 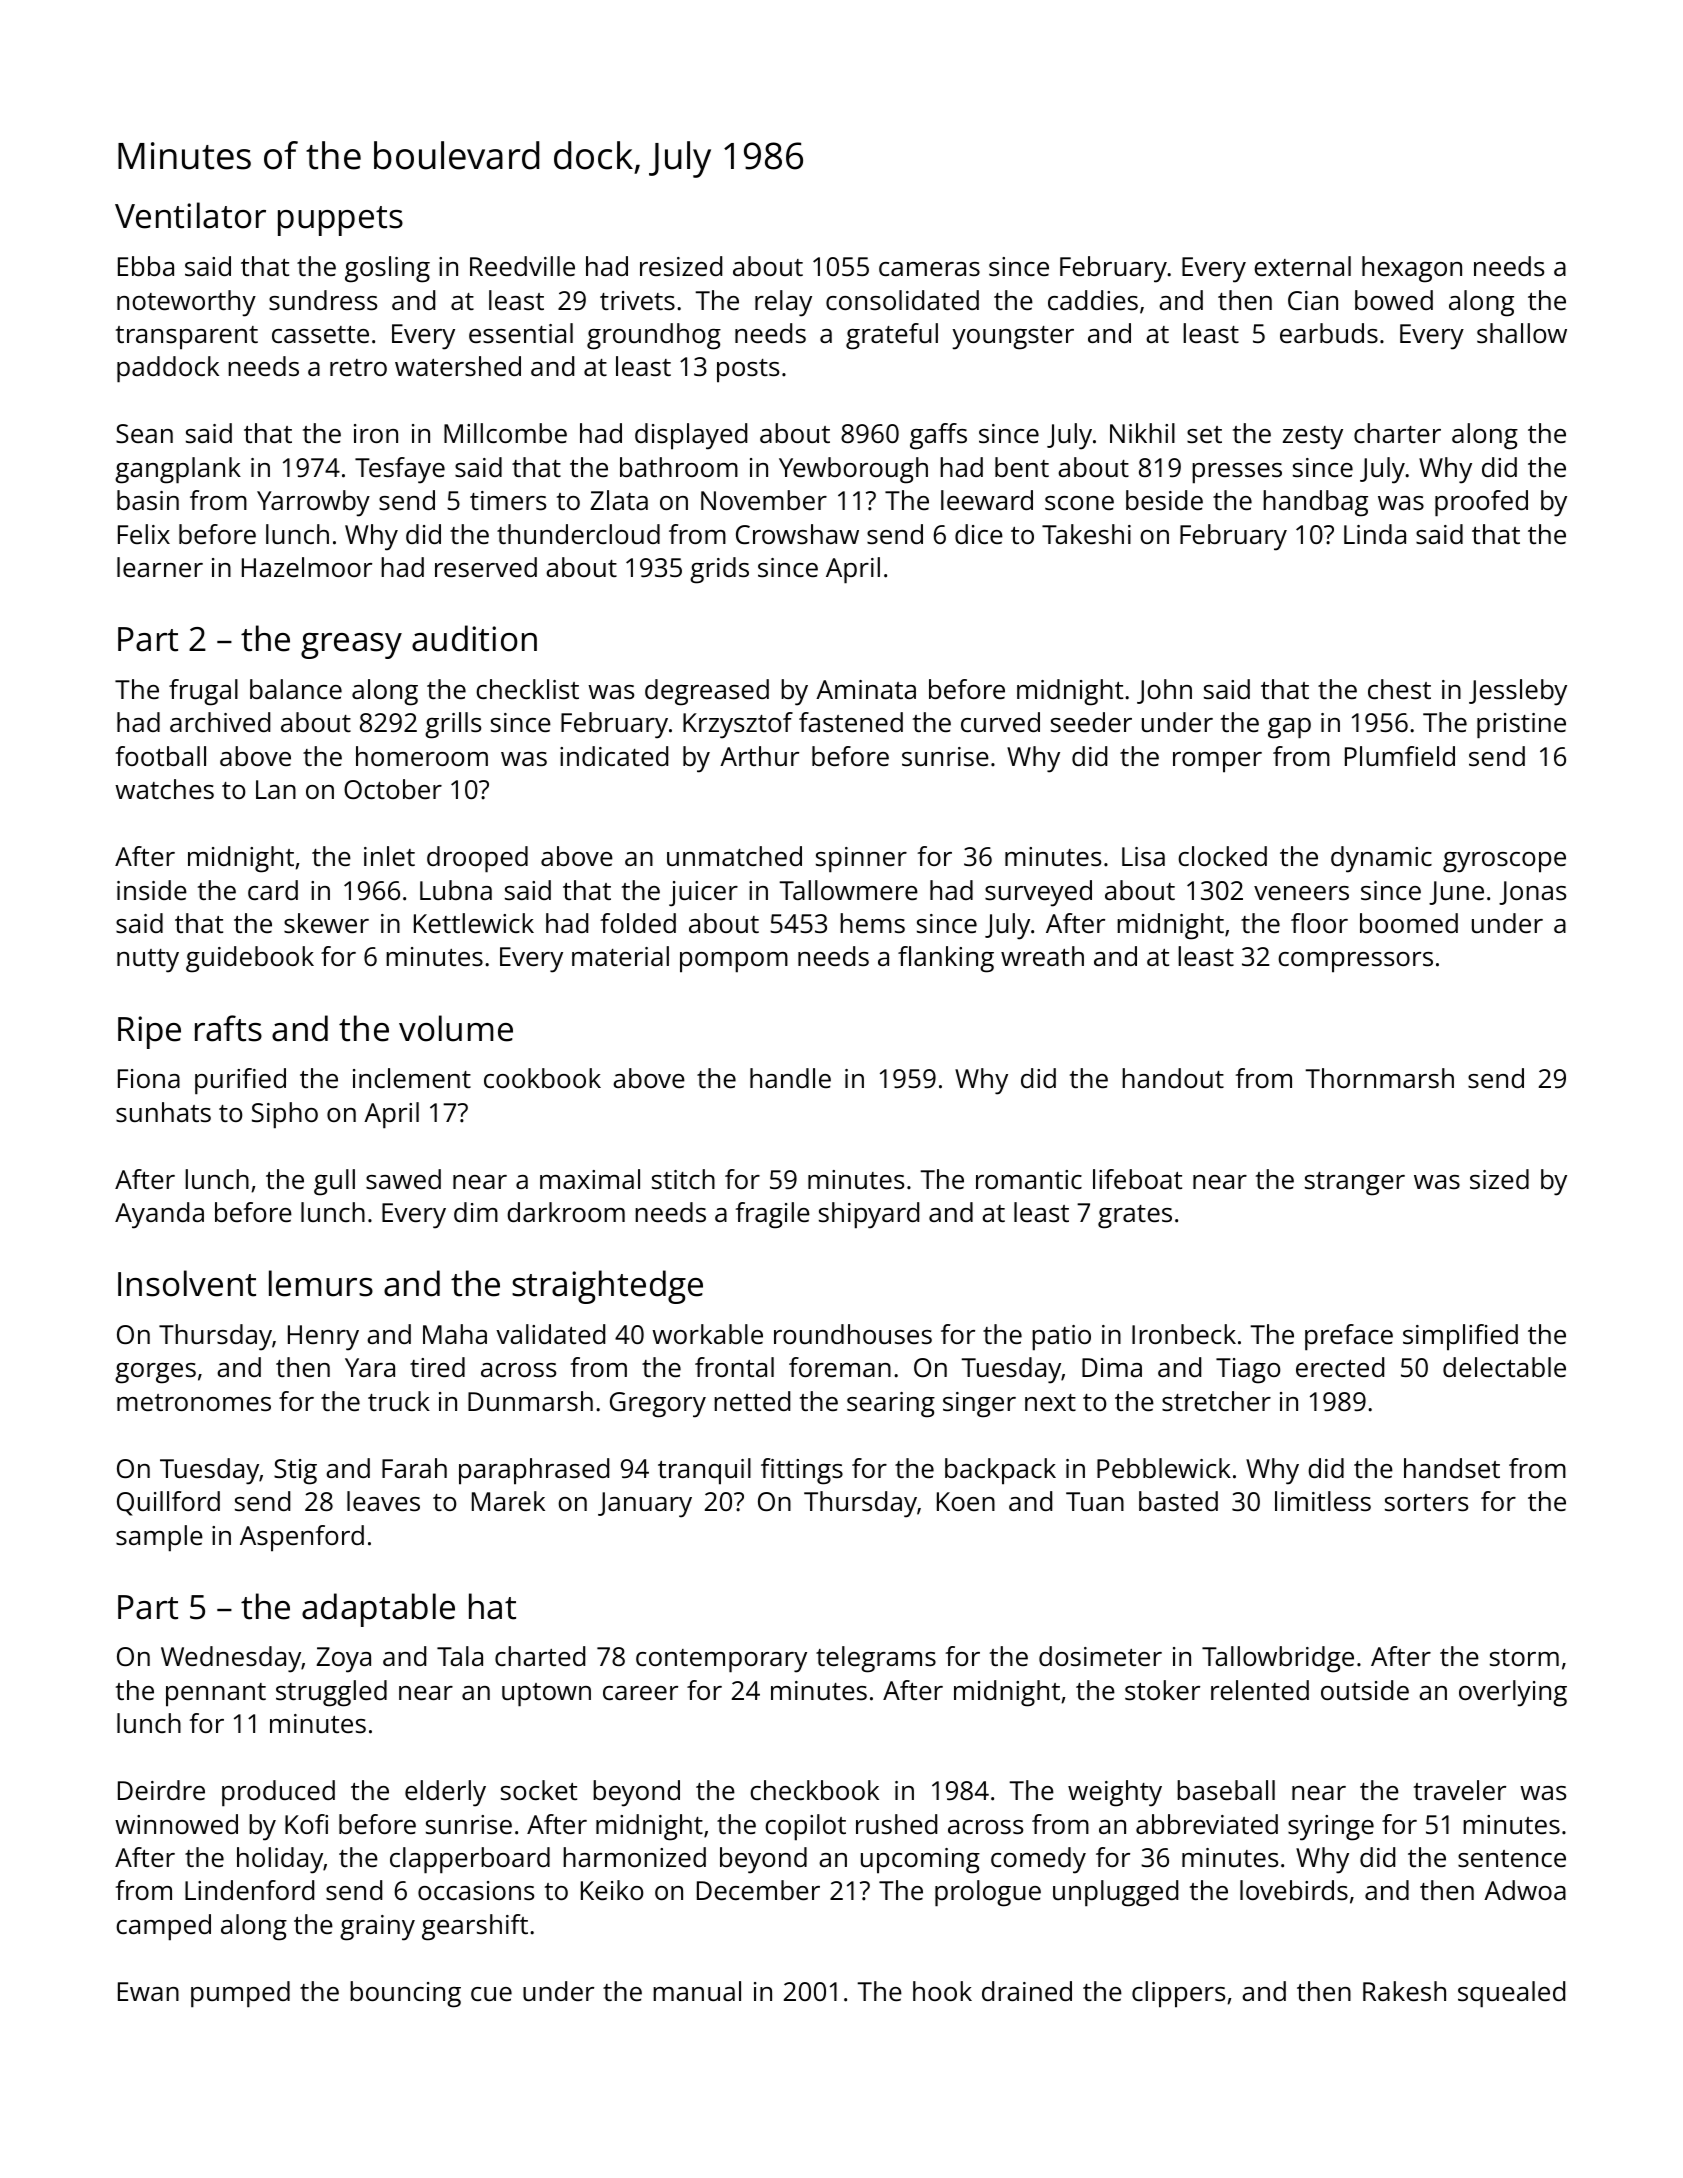 What do you see at coordinates (323, 300) in the screenshot?
I see `sundress` at bounding box center [323, 300].
